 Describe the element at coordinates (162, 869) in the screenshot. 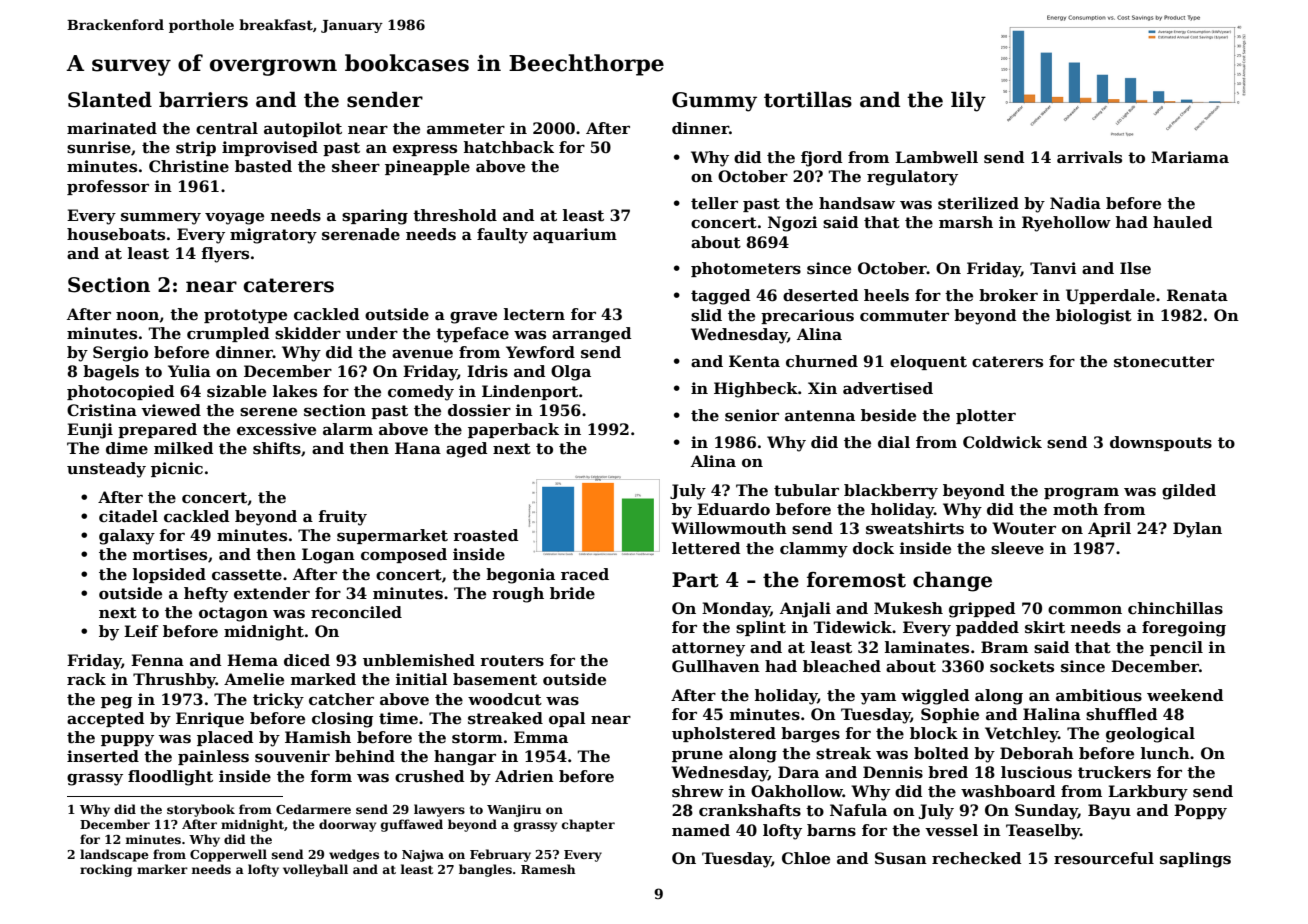

I see `marker` at that location.
